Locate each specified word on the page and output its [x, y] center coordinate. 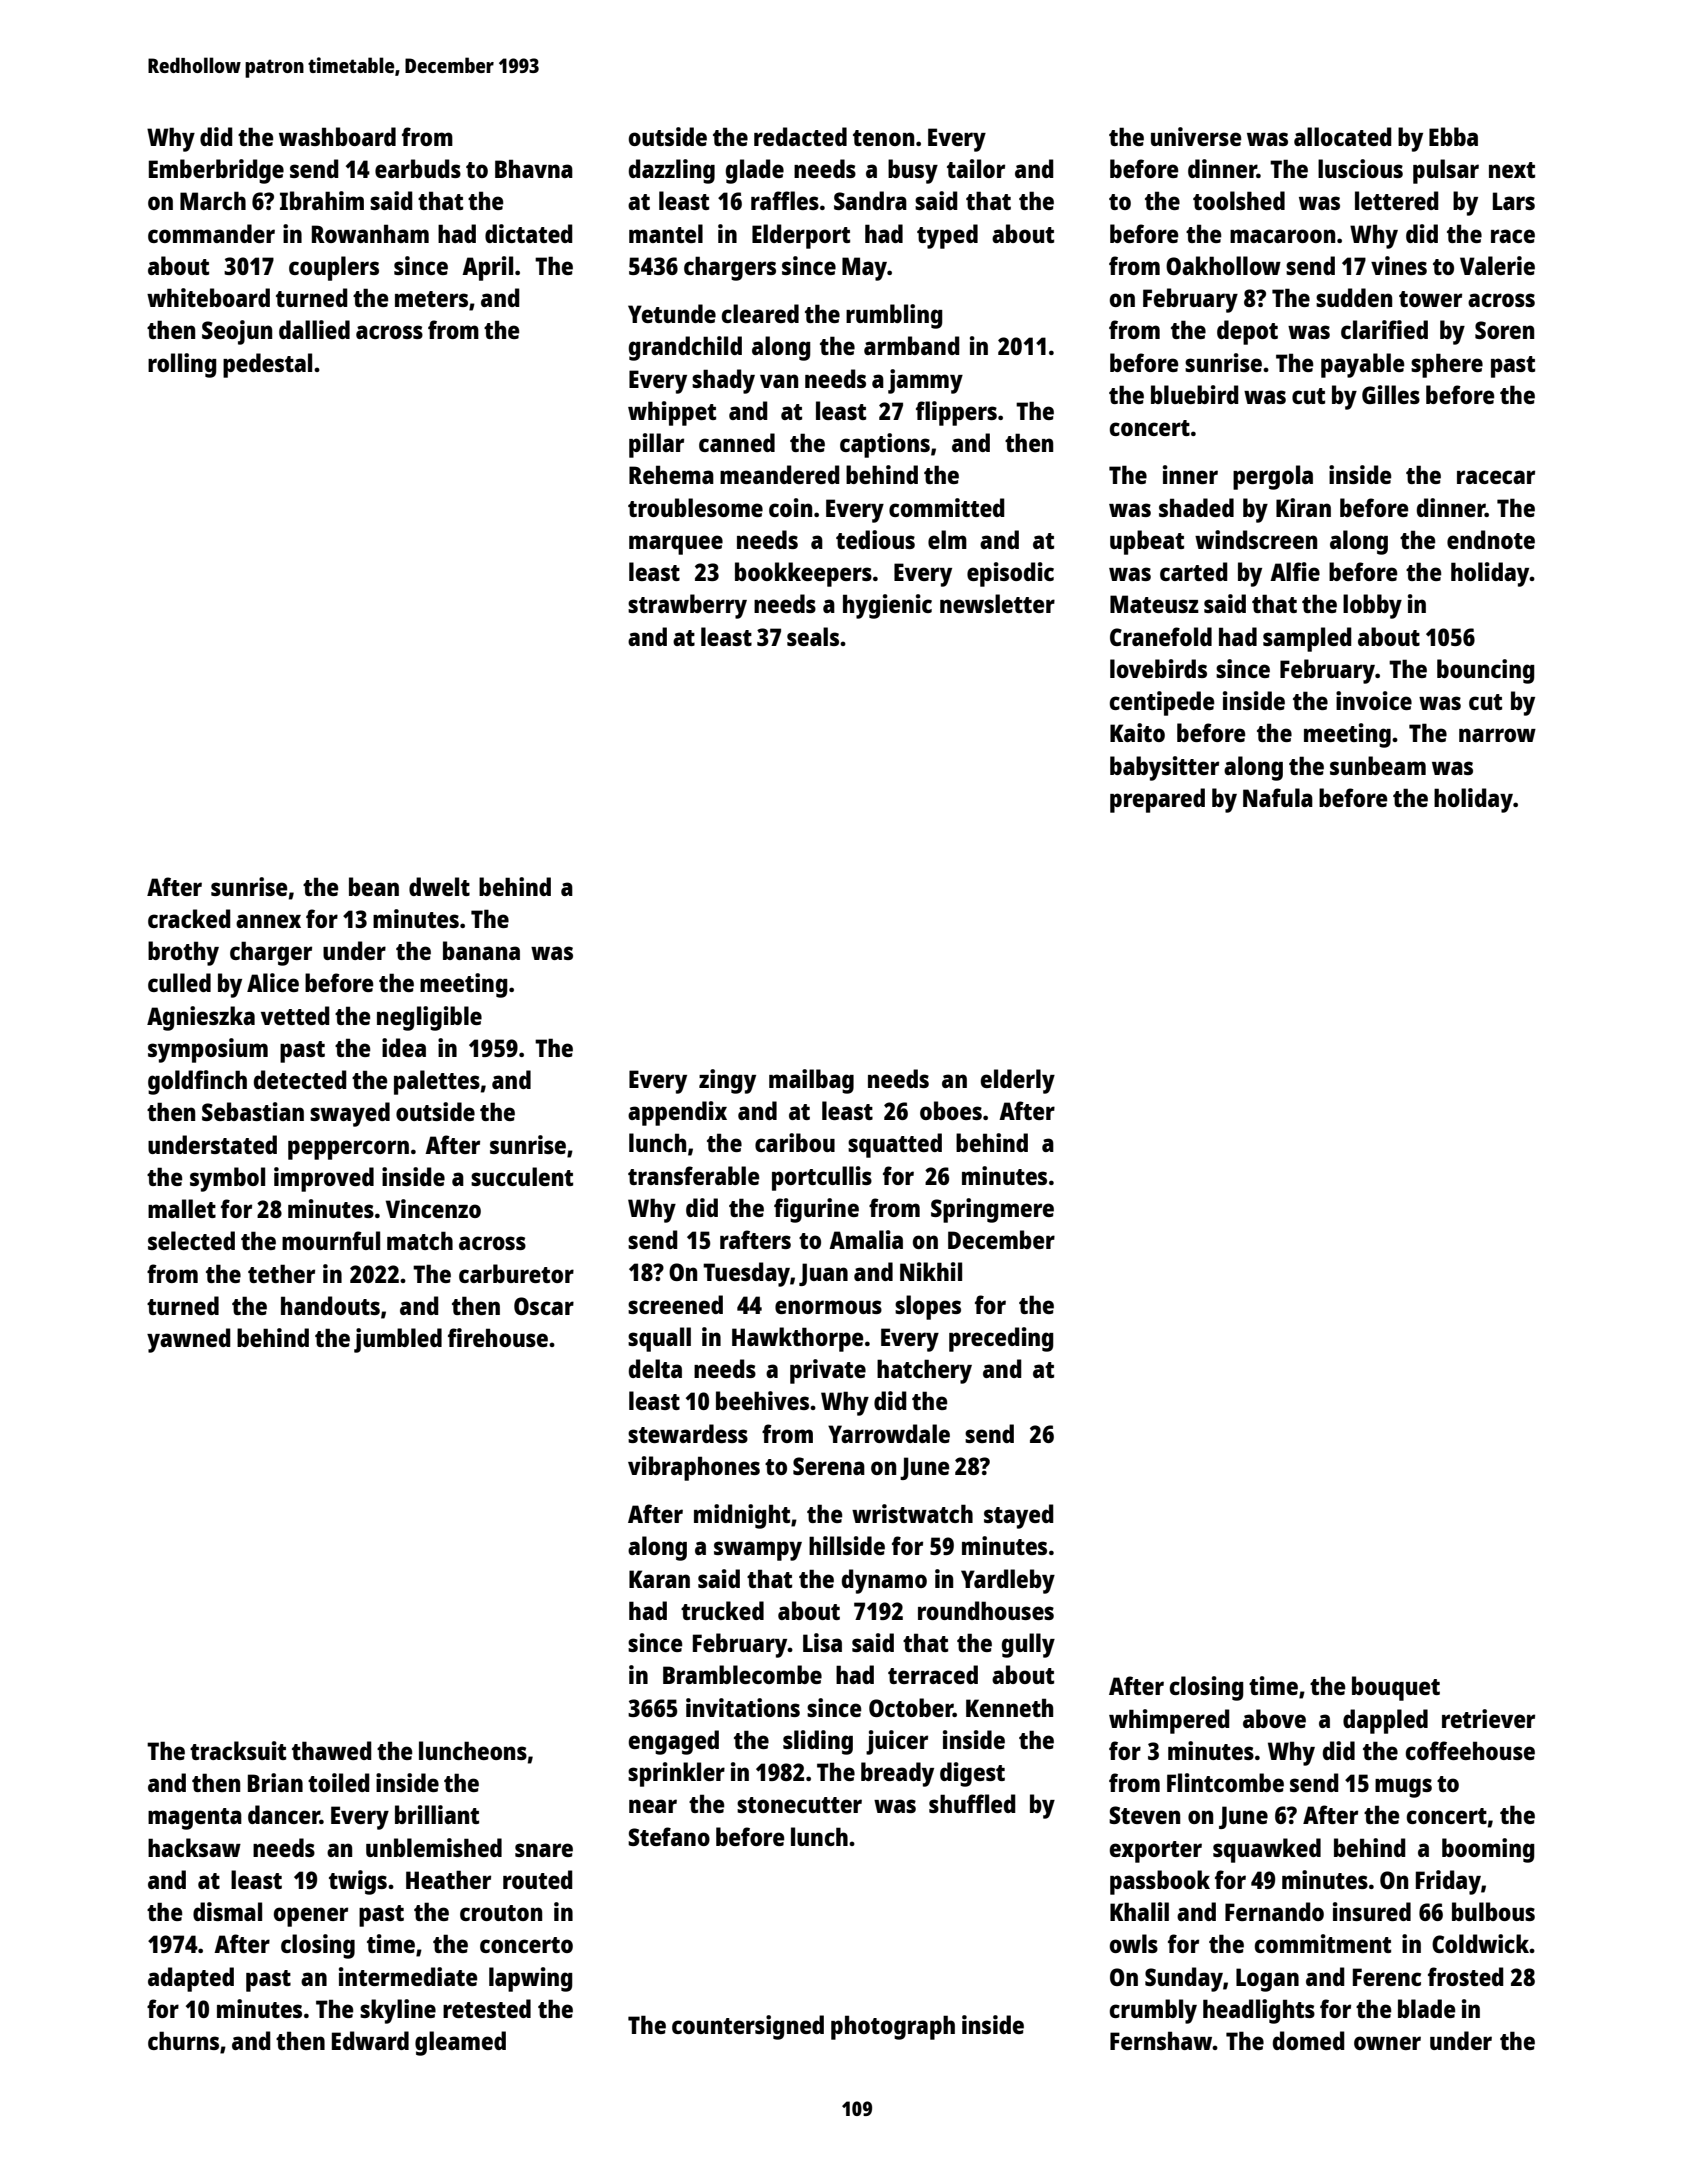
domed [1309, 2040]
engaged [674, 1742]
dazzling [672, 171]
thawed [332, 1750]
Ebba [1453, 136]
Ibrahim [322, 200]
